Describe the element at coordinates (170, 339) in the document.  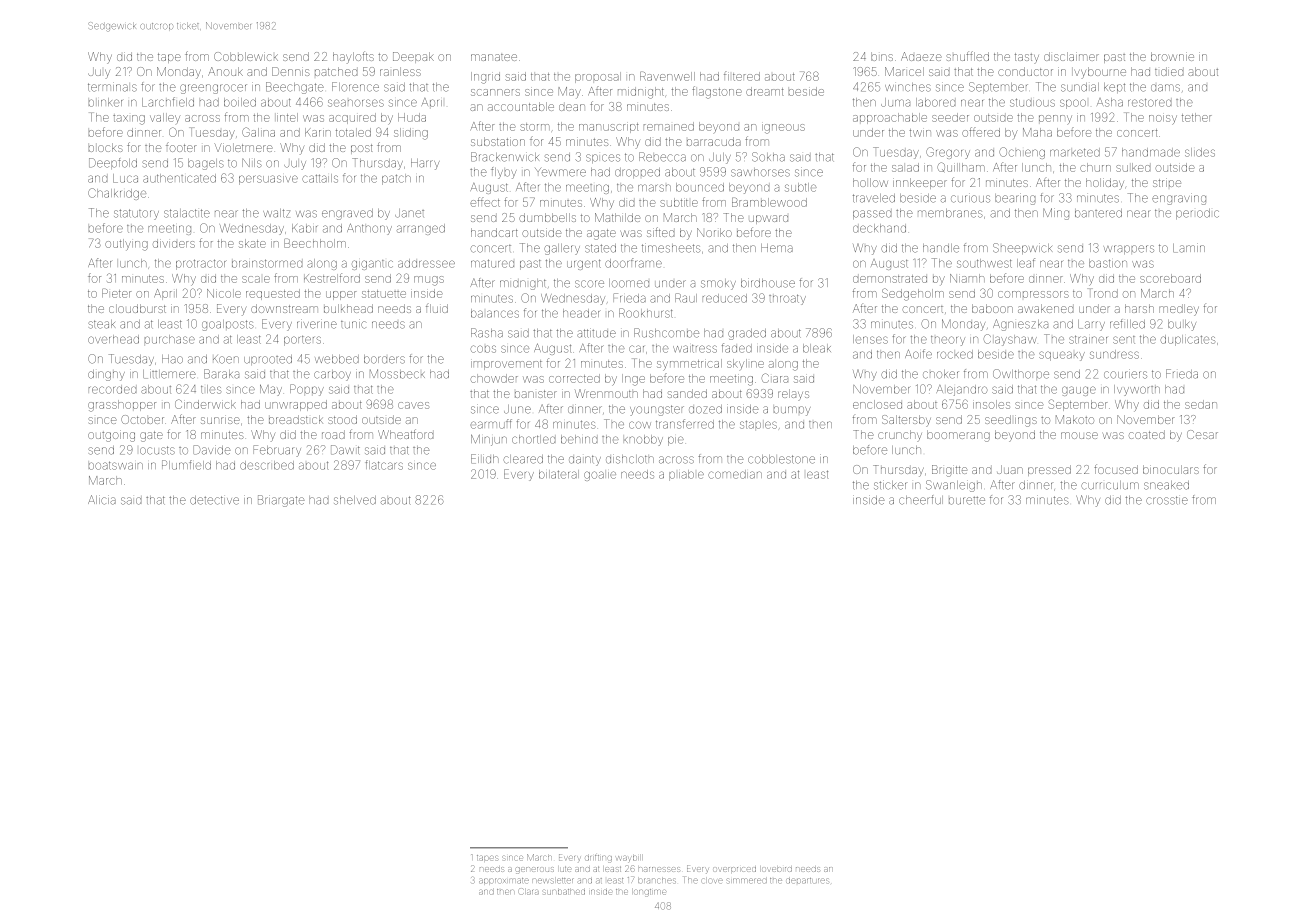
I see `purchase` at that location.
